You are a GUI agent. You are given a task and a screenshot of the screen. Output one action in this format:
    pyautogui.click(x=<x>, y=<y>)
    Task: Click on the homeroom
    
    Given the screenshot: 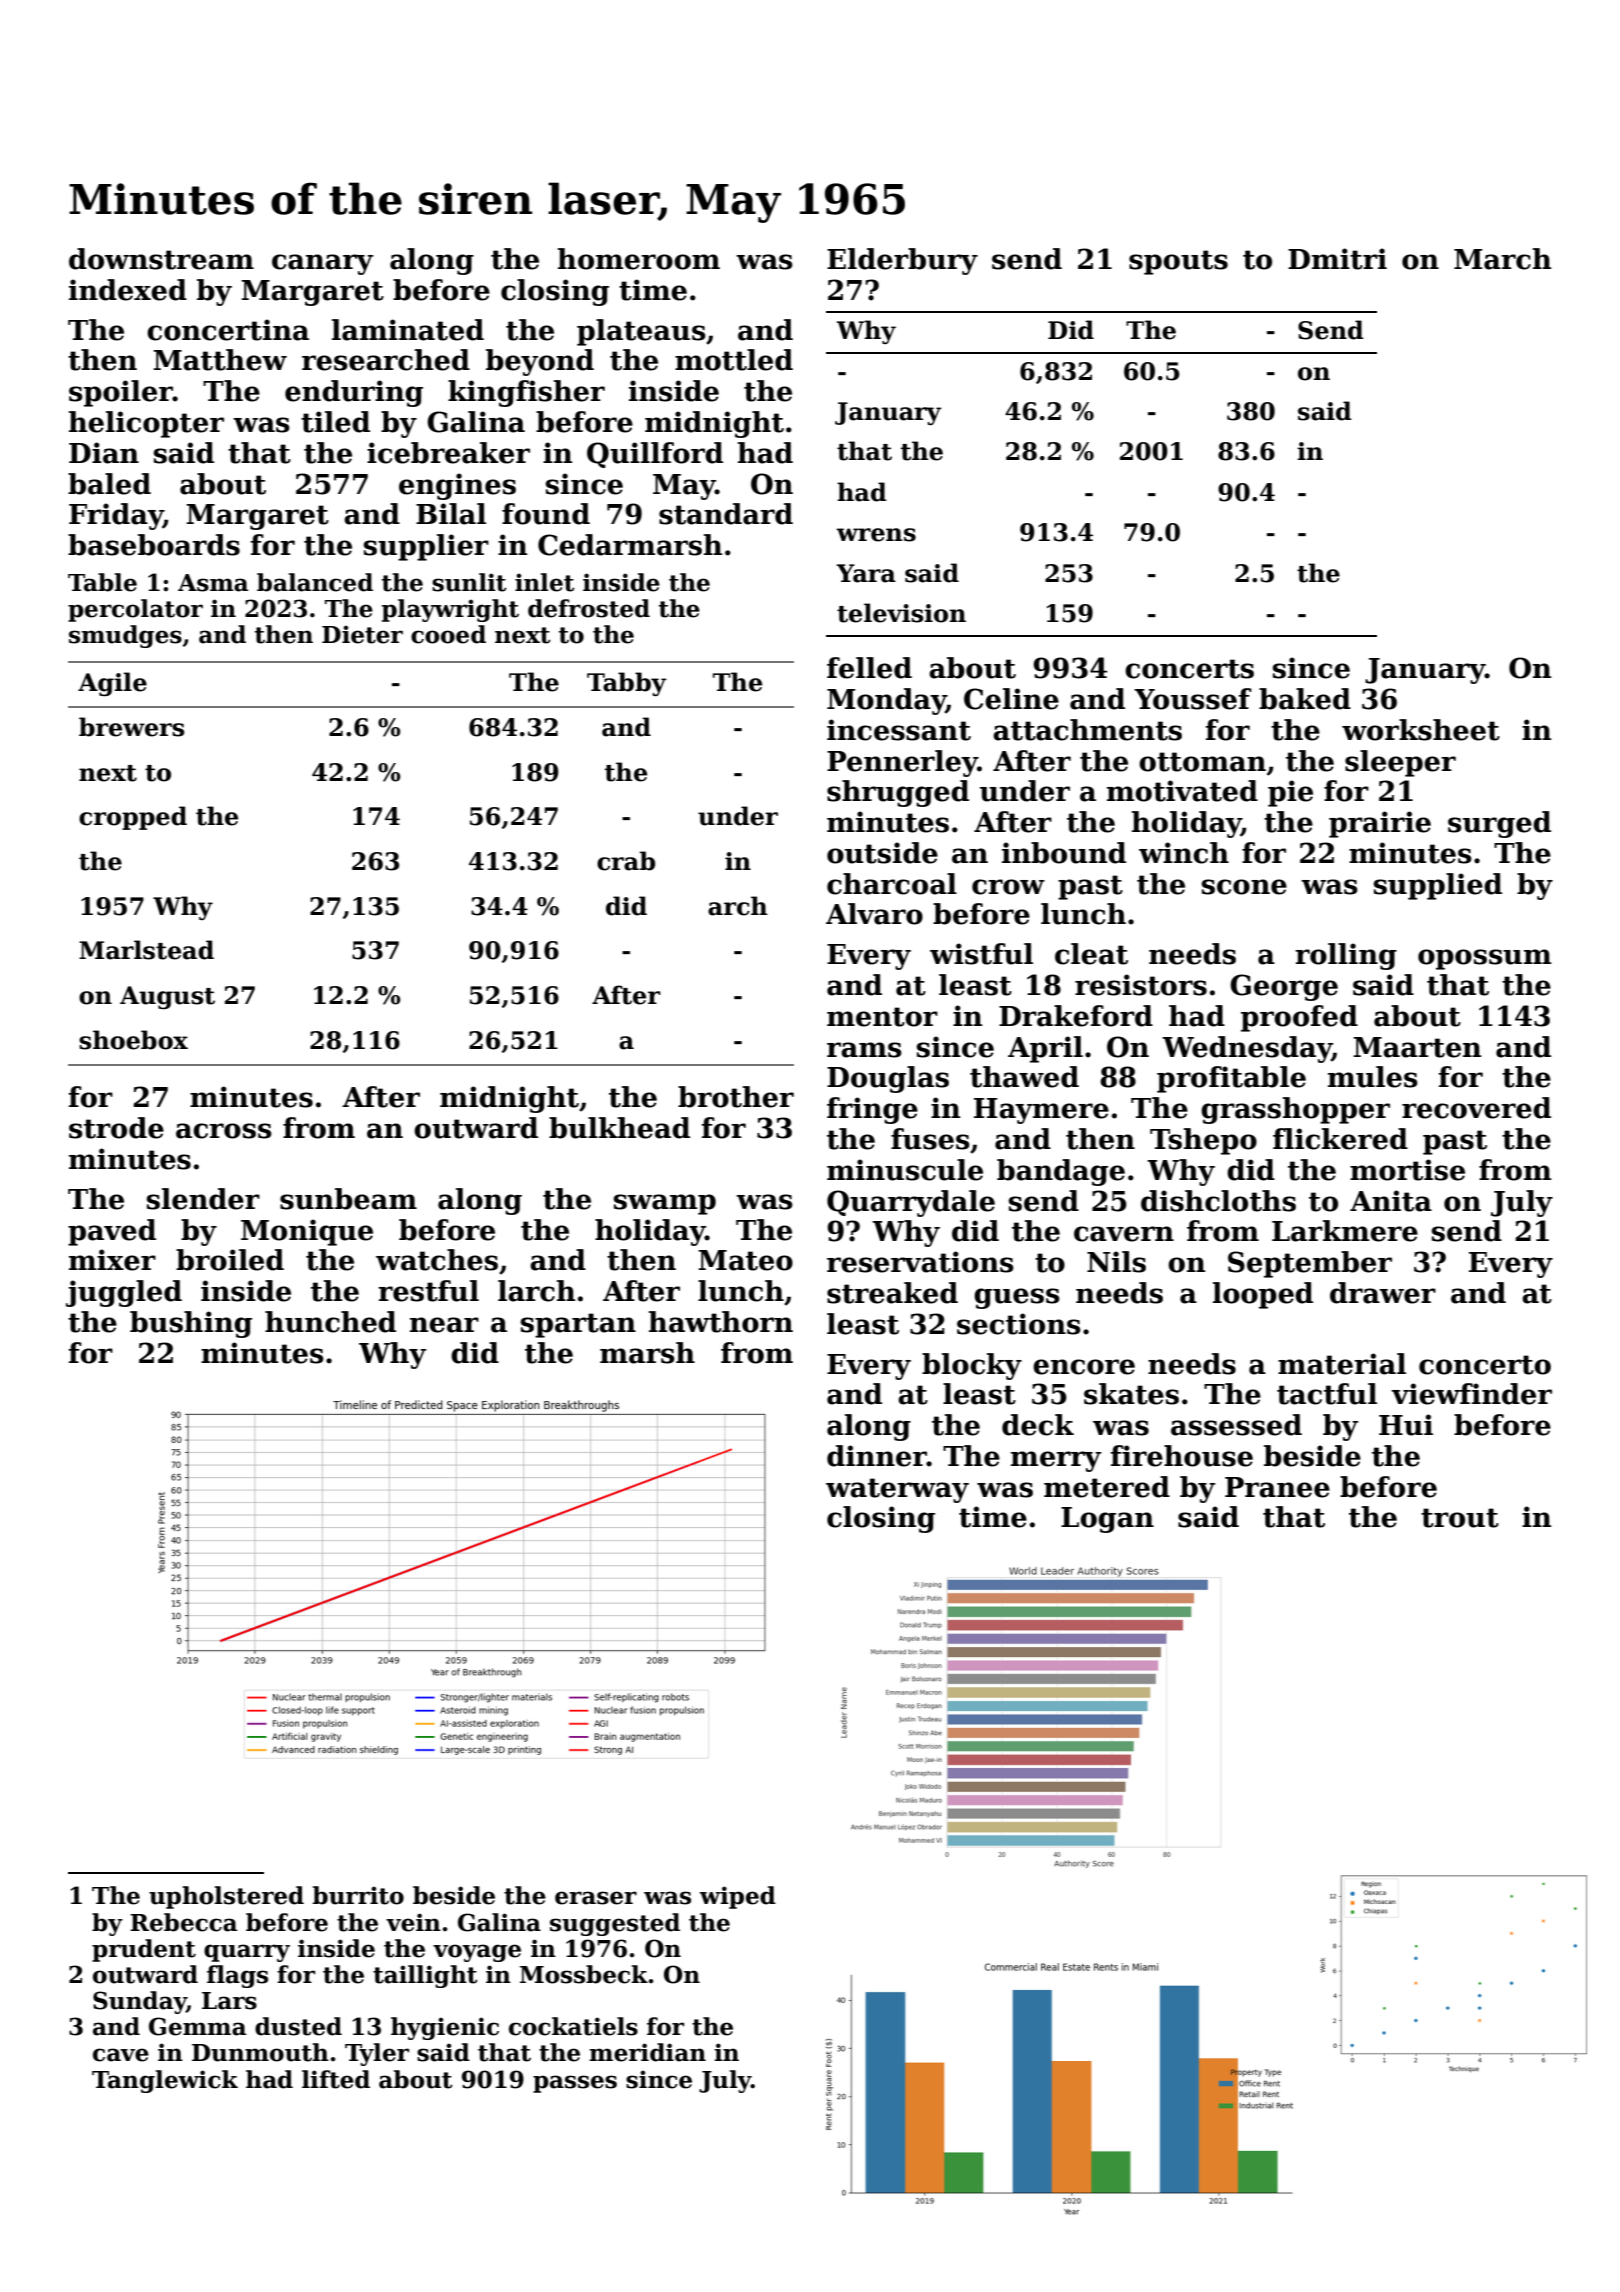 What is the action you would take?
    pyautogui.click(x=639, y=259)
